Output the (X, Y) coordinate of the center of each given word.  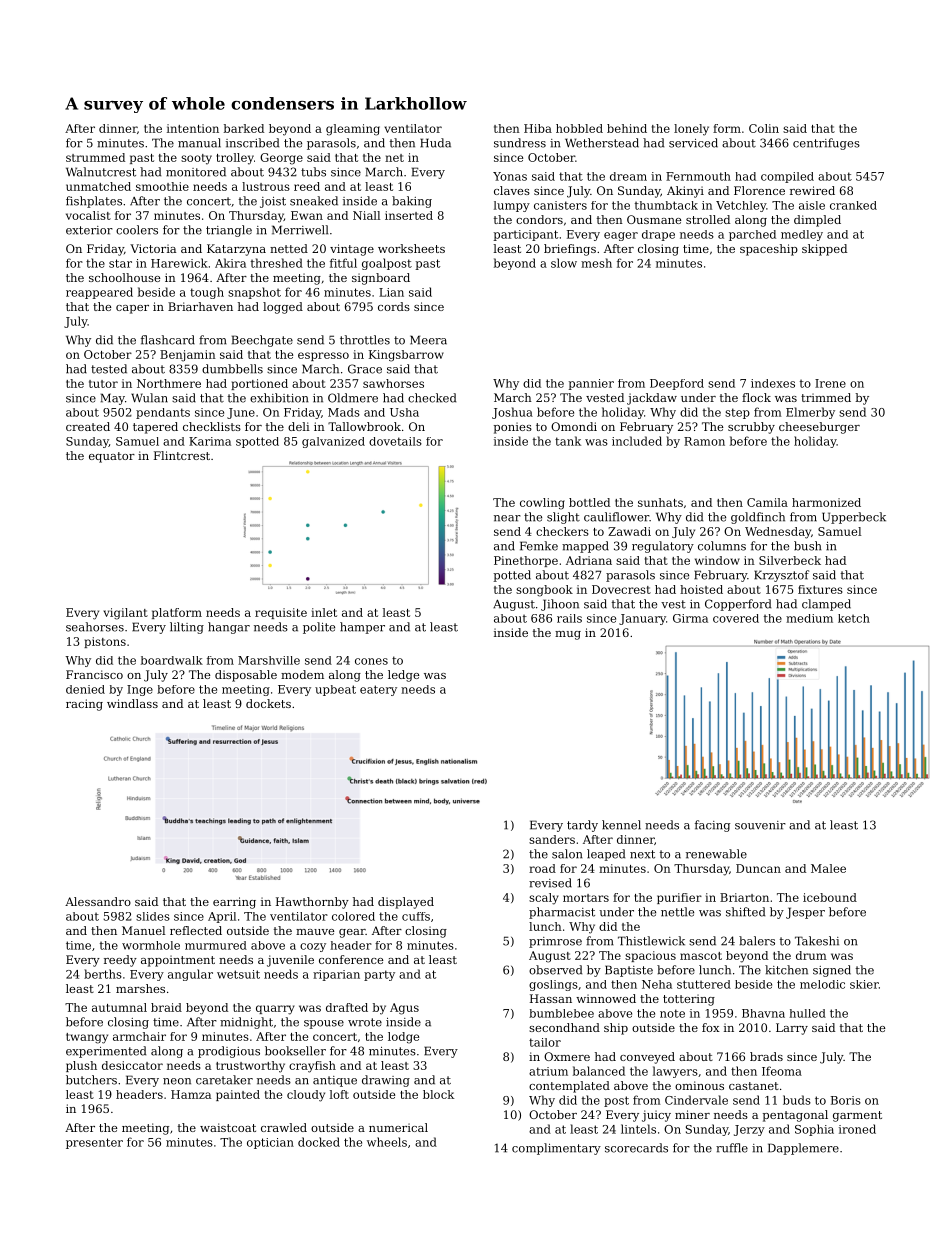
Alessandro (98, 901)
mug (568, 635)
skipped (824, 250)
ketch (854, 618)
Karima (210, 441)
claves (512, 190)
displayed (406, 903)
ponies (513, 428)
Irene (830, 383)
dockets (268, 703)
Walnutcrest (101, 172)
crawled (284, 1127)
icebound (830, 897)
